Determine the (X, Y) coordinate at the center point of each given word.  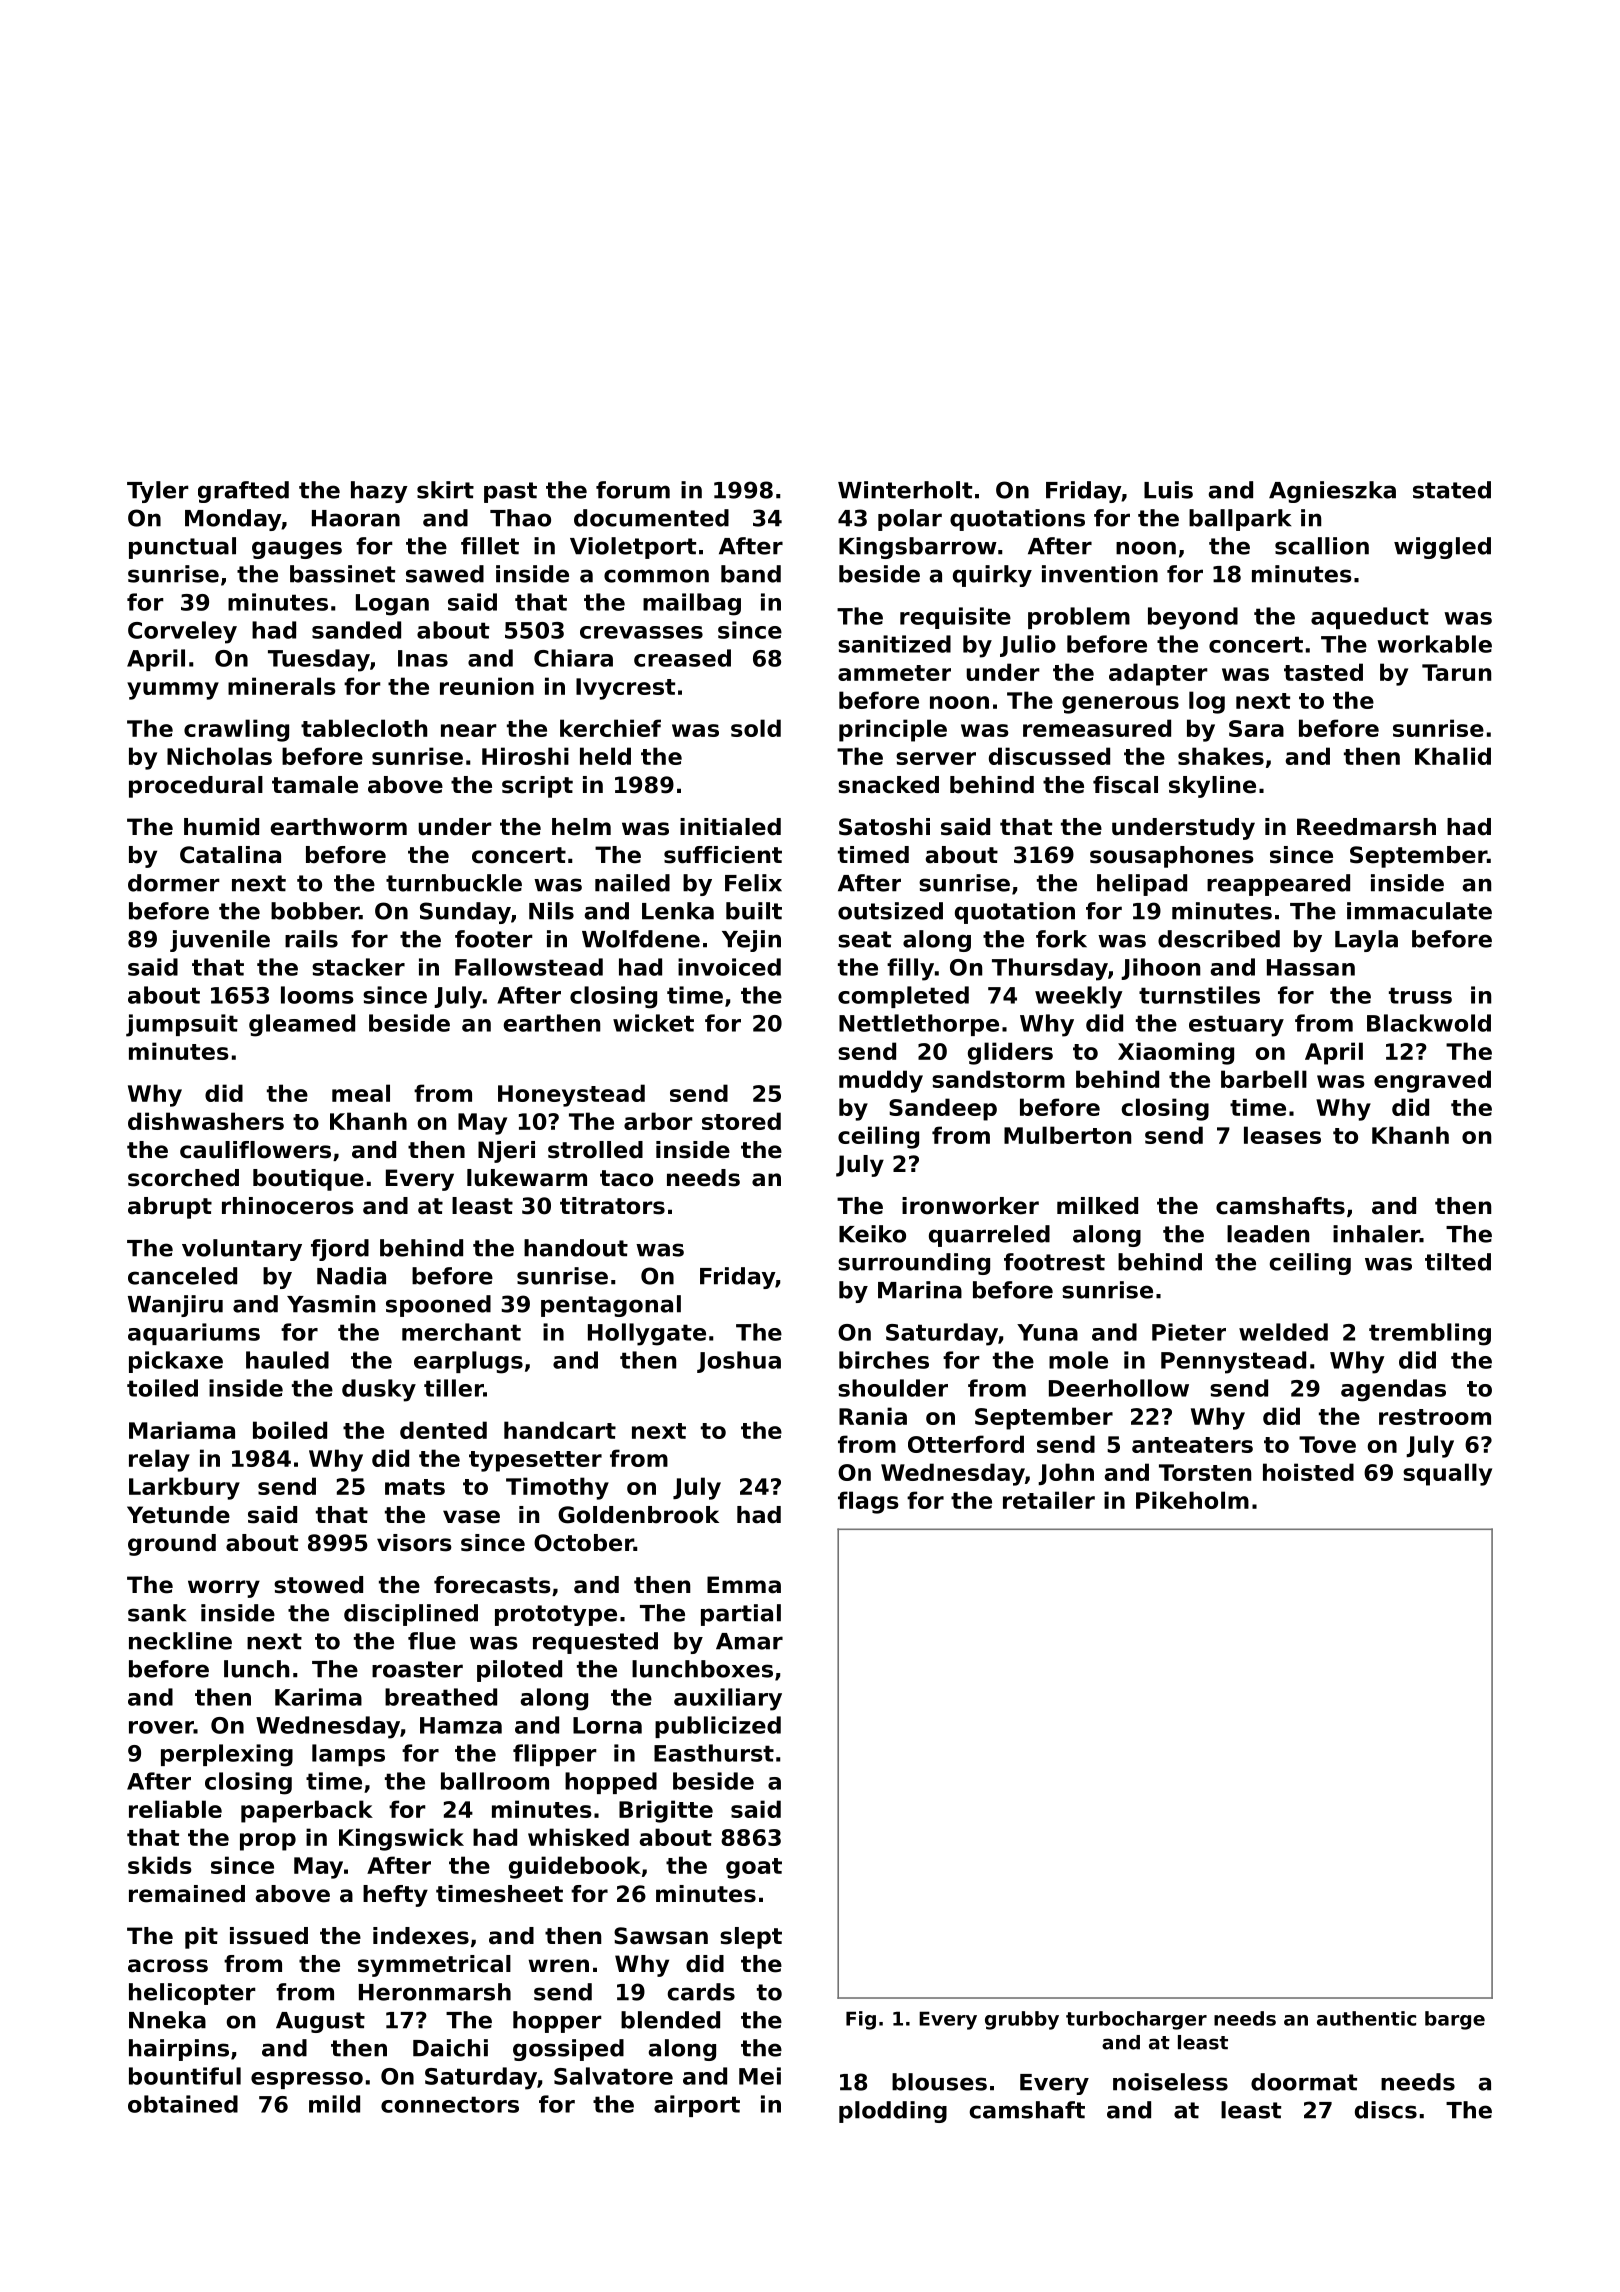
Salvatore (613, 2076)
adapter (1158, 674)
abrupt (170, 1208)
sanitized (894, 644)
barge (1455, 2020)
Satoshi (884, 827)
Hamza (461, 1725)
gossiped (568, 2050)
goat (754, 1868)
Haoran (356, 518)
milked (1097, 1206)
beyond (1193, 618)
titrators (612, 1206)
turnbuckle (454, 883)
